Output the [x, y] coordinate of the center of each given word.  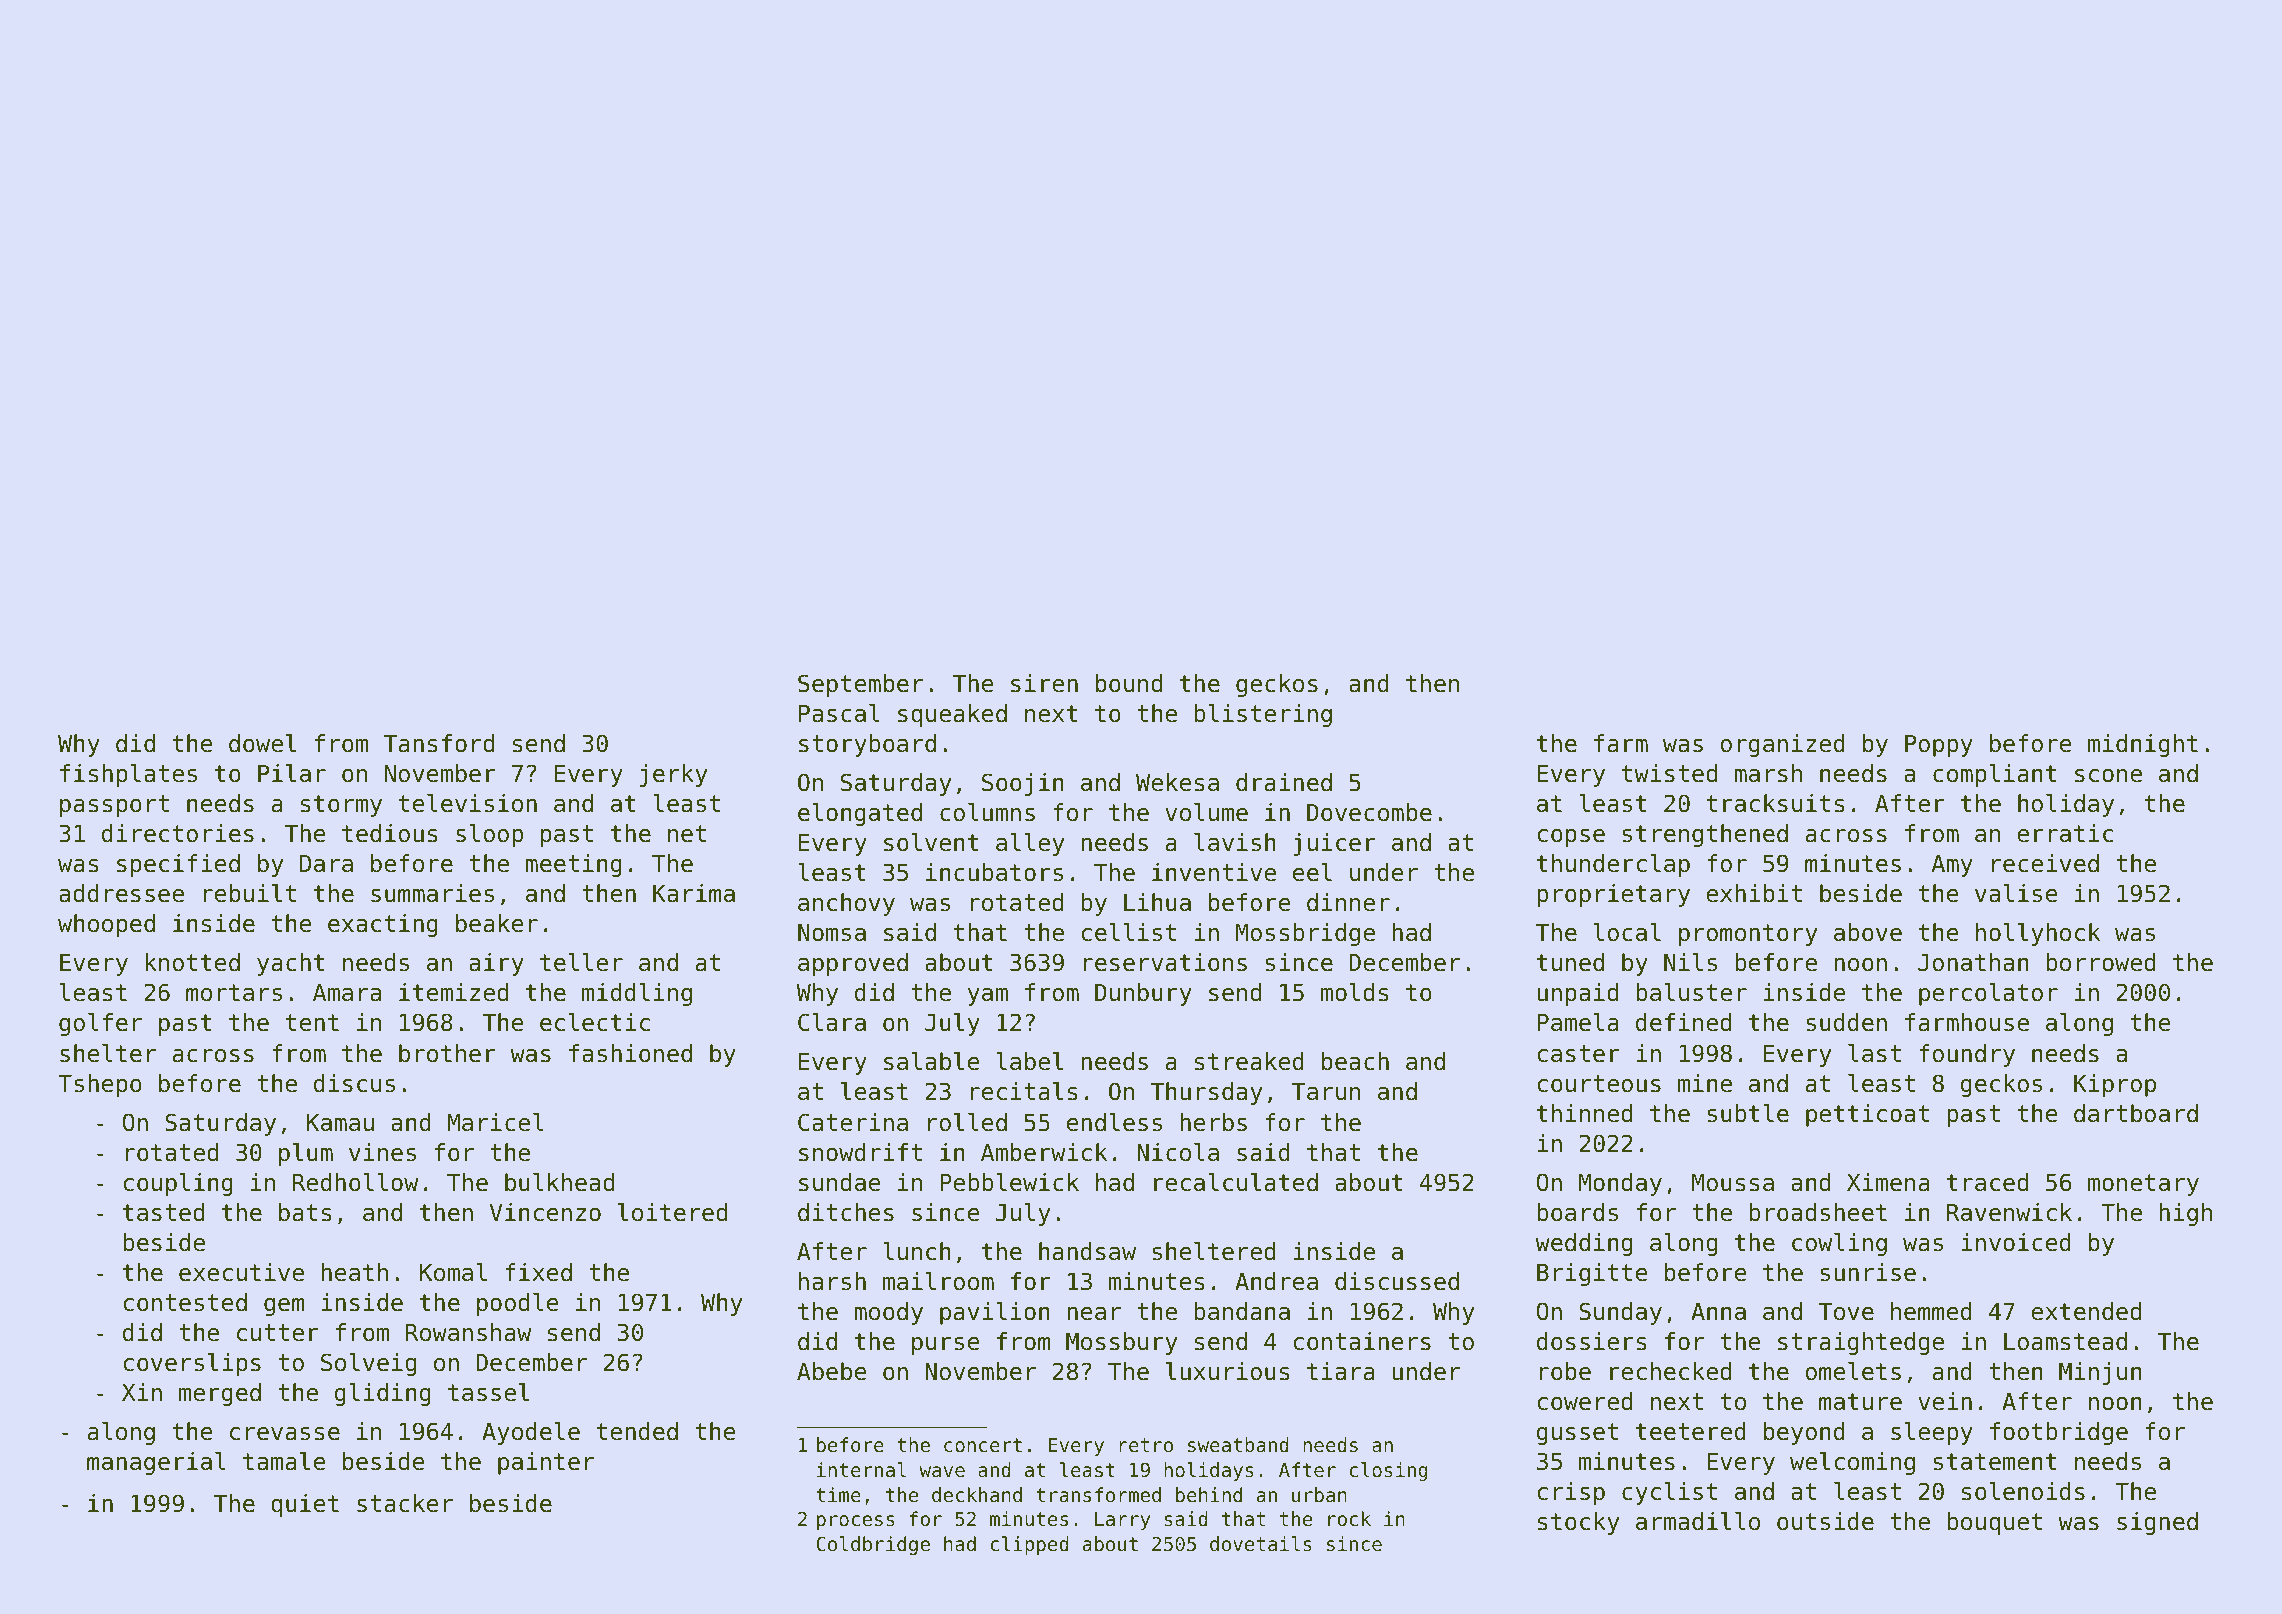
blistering [1263, 715]
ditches [846, 1212]
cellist [1128, 932]
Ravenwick [2009, 1212]
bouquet [1994, 1523]
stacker [405, 1503]
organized [1783, 745]
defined [1683, 1022]
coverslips [192, 1364]
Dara [326, 864]
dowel [262, 743]
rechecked [1670, 1371]
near [1094, 1314]
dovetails [1261, 1543]
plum [306, 1154]
